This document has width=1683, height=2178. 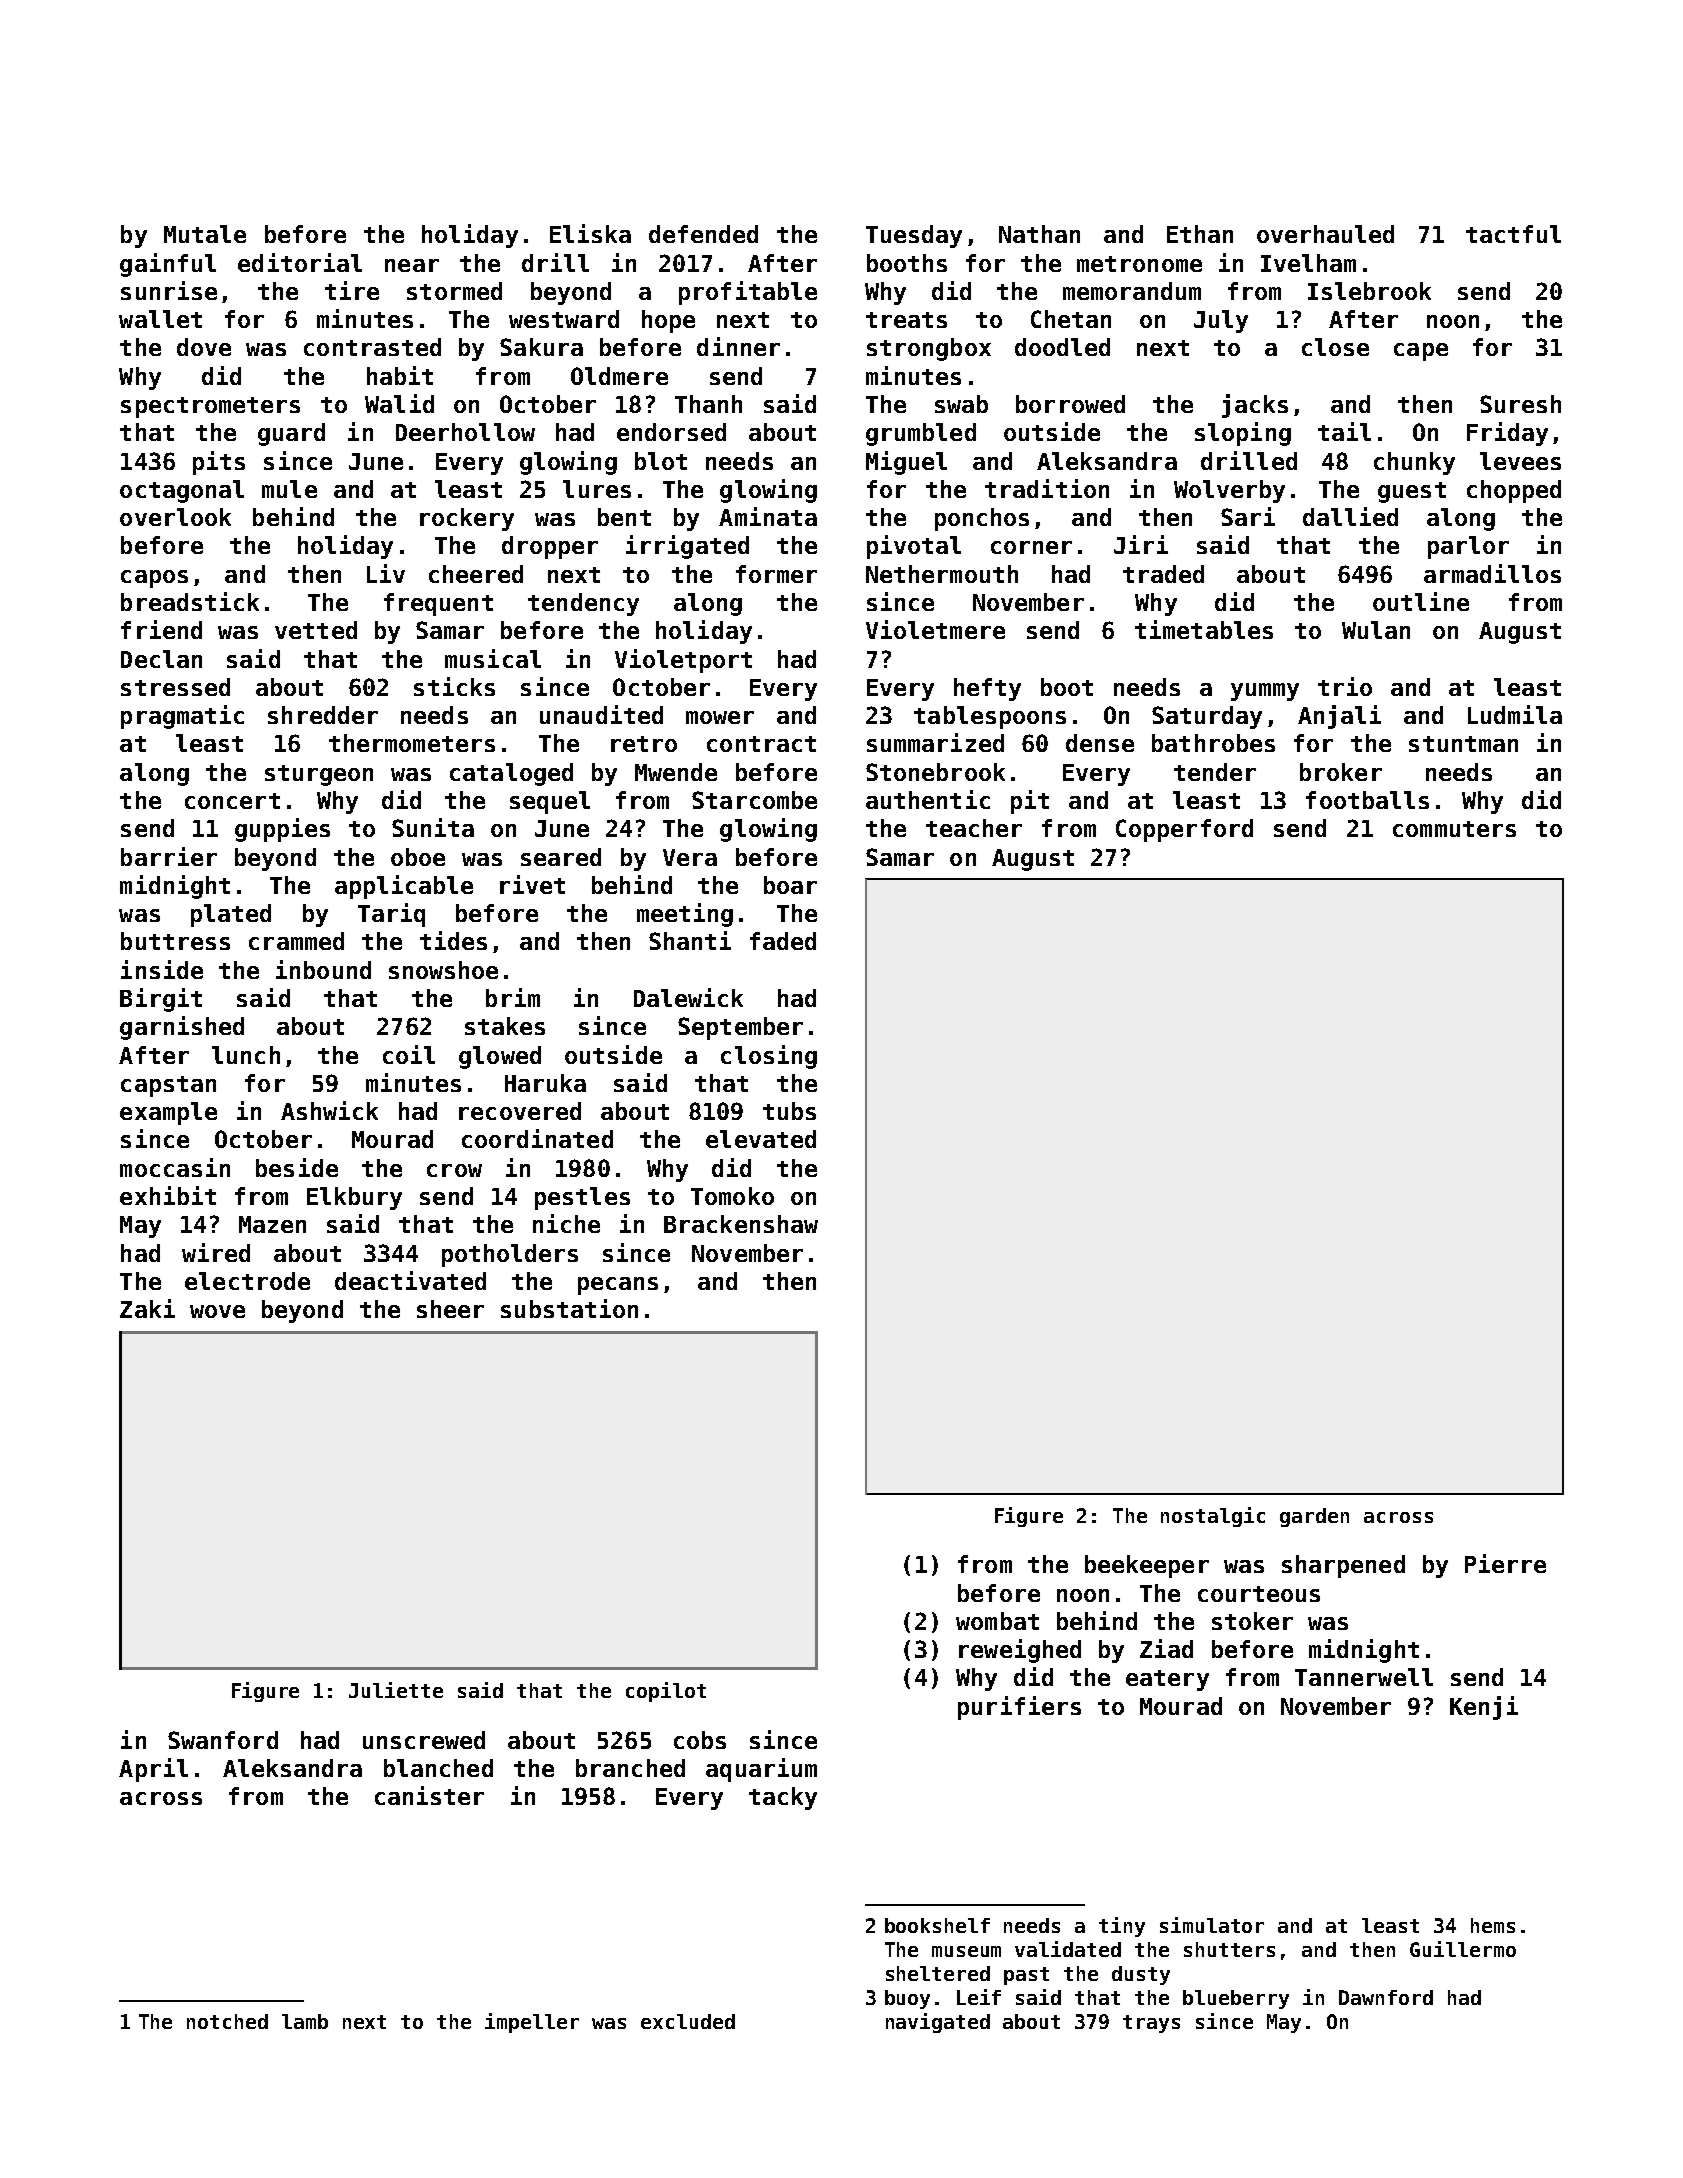 I want to click on commuters, so click(x=1454, y=829).
